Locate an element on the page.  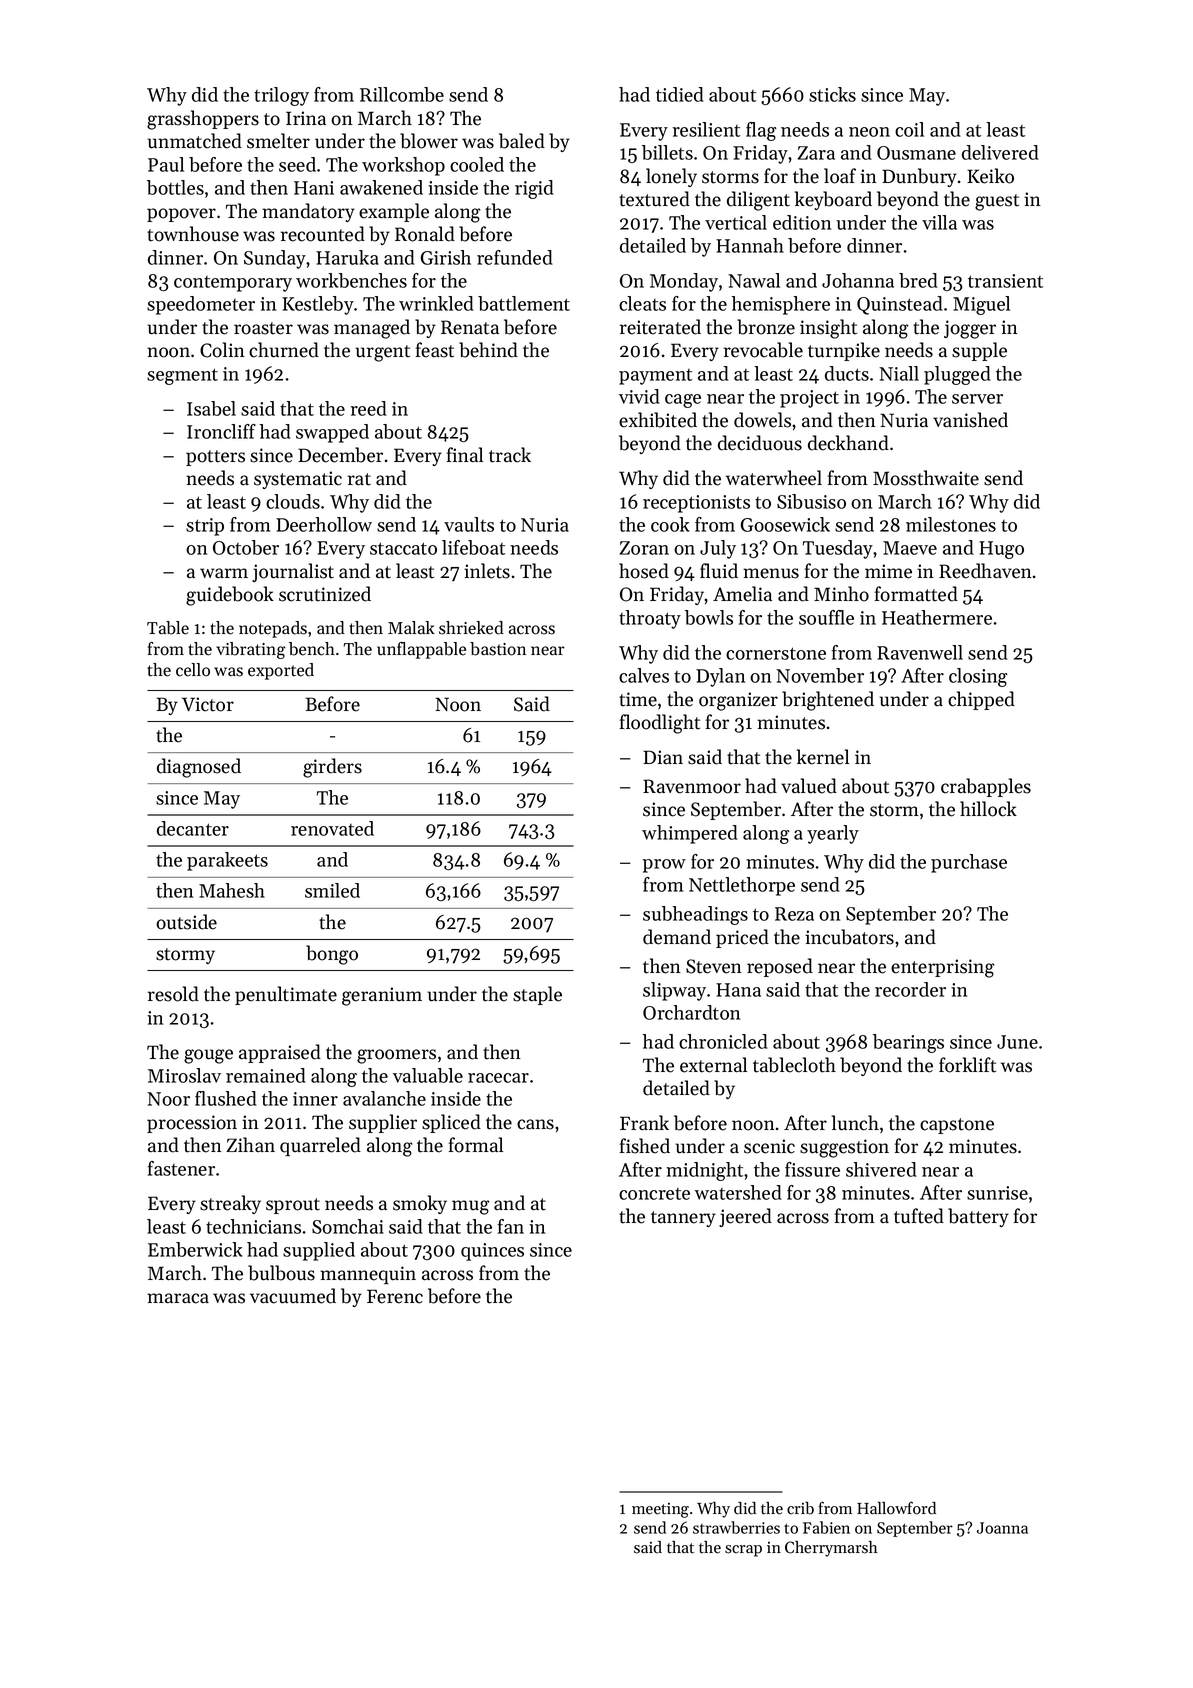
girders is located at coordinates (332, 768).
